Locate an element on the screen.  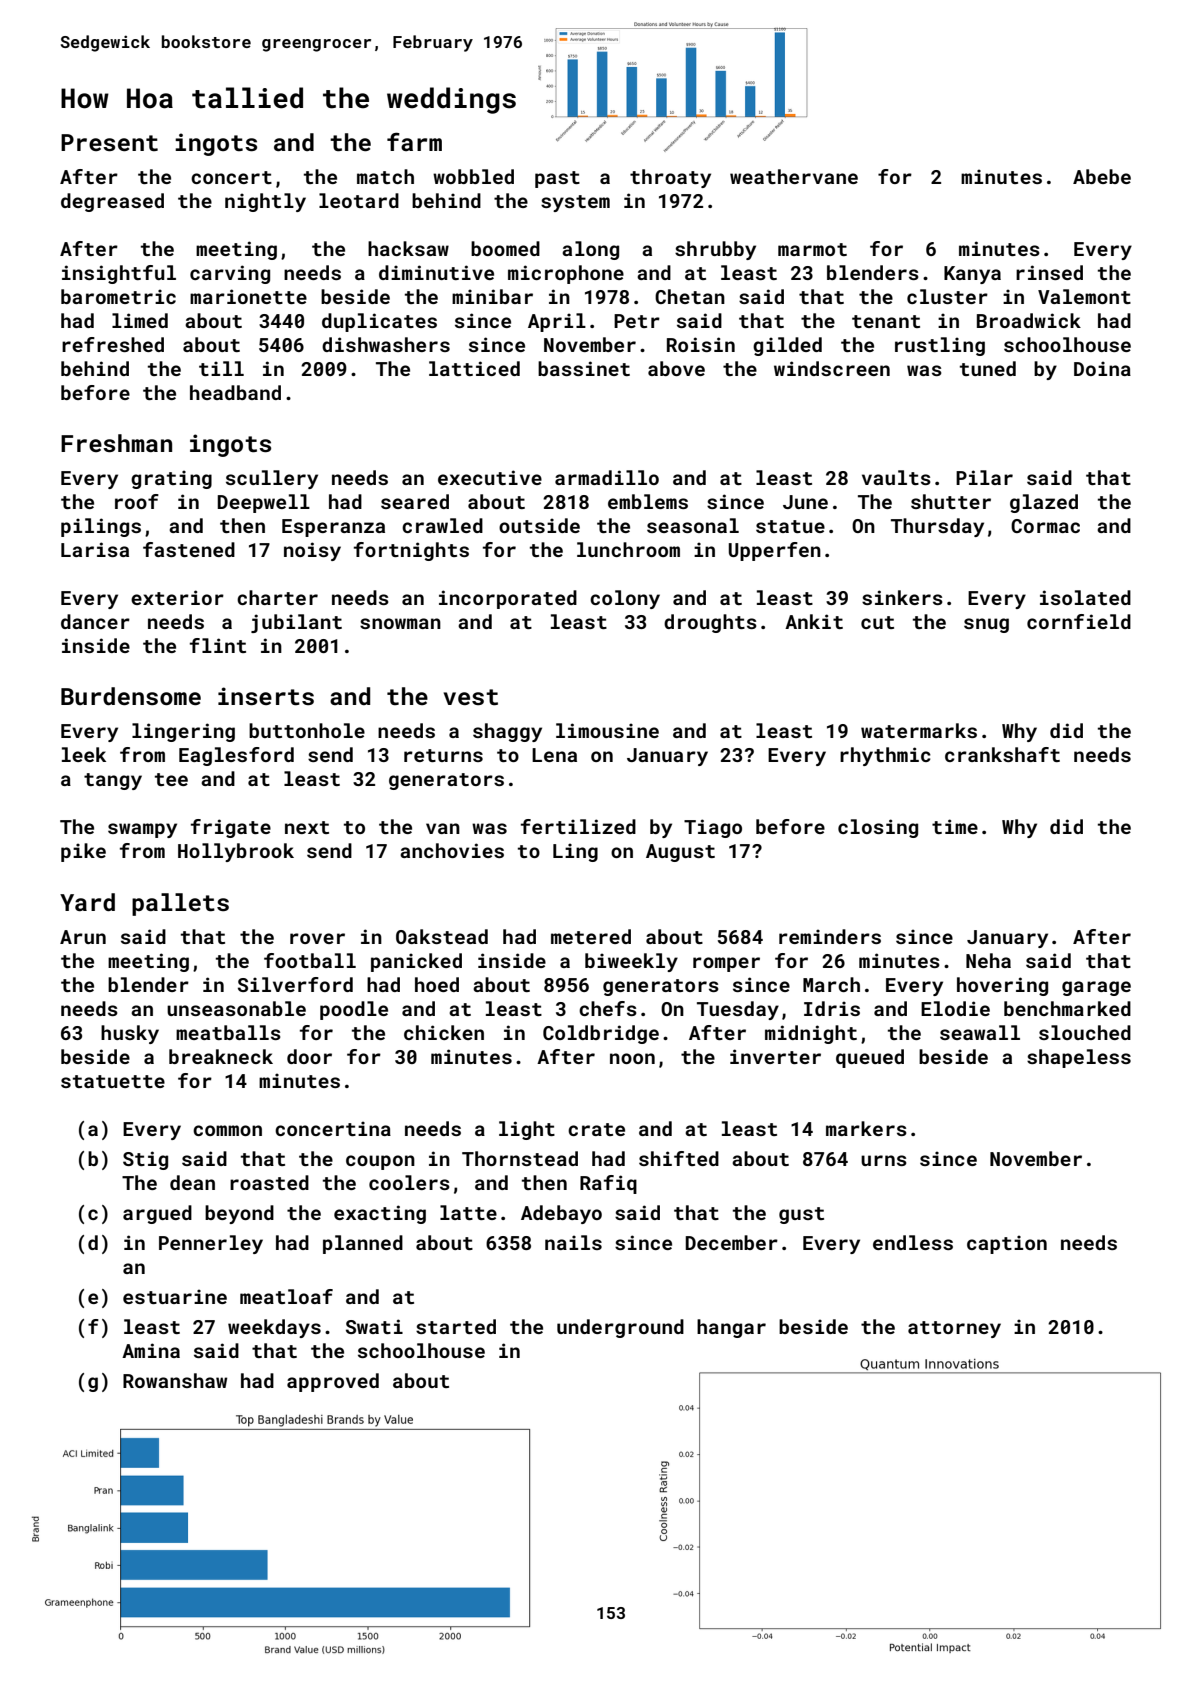
rinsed is located at coordinates (1049, 272).
